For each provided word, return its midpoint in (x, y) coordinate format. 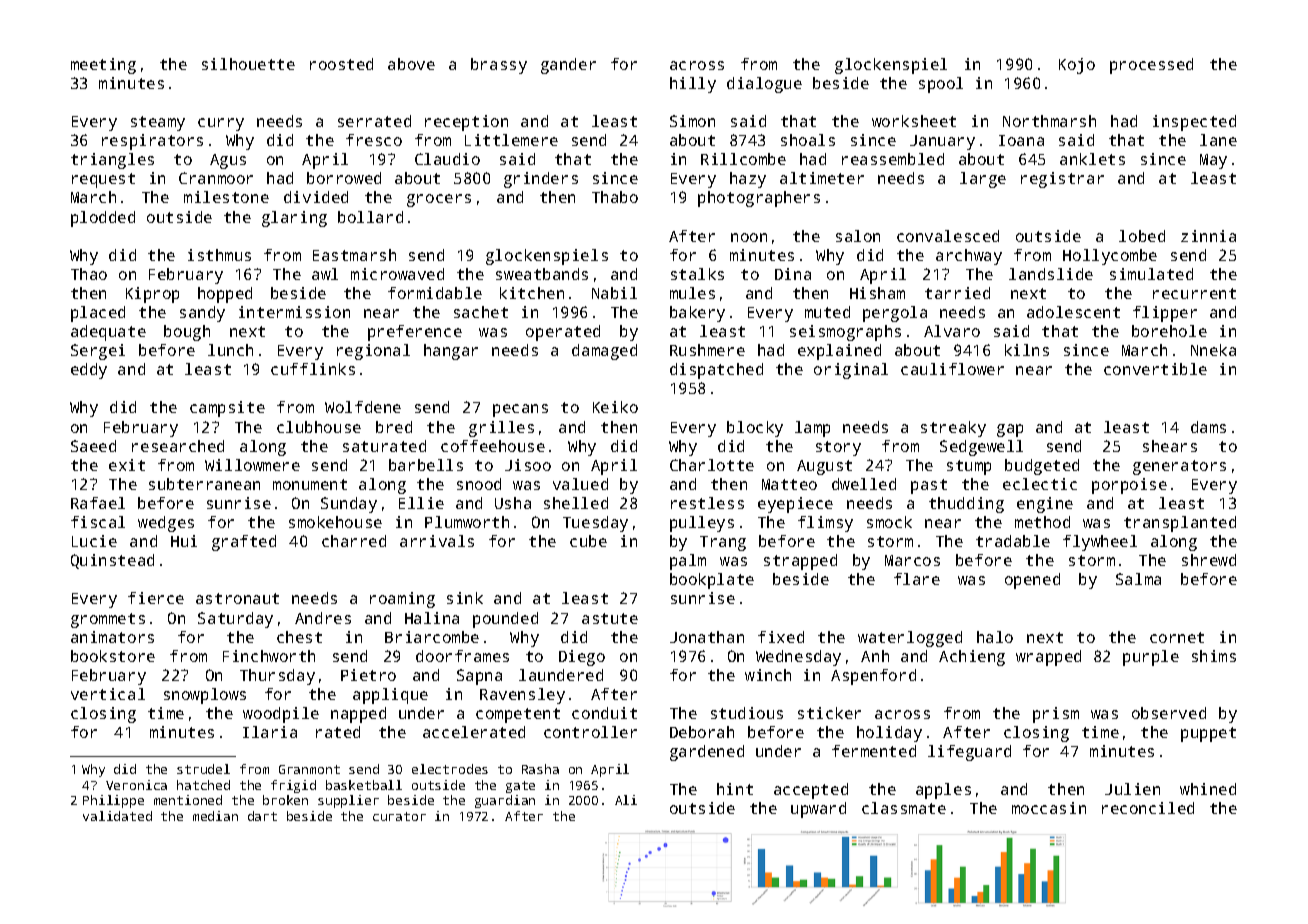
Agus (228, 161)
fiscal (98, 522)
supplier (348, 801)
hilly (693, 85)
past (929, 486)
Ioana (1021, 140)
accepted (811, 791)
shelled (576, 503)
